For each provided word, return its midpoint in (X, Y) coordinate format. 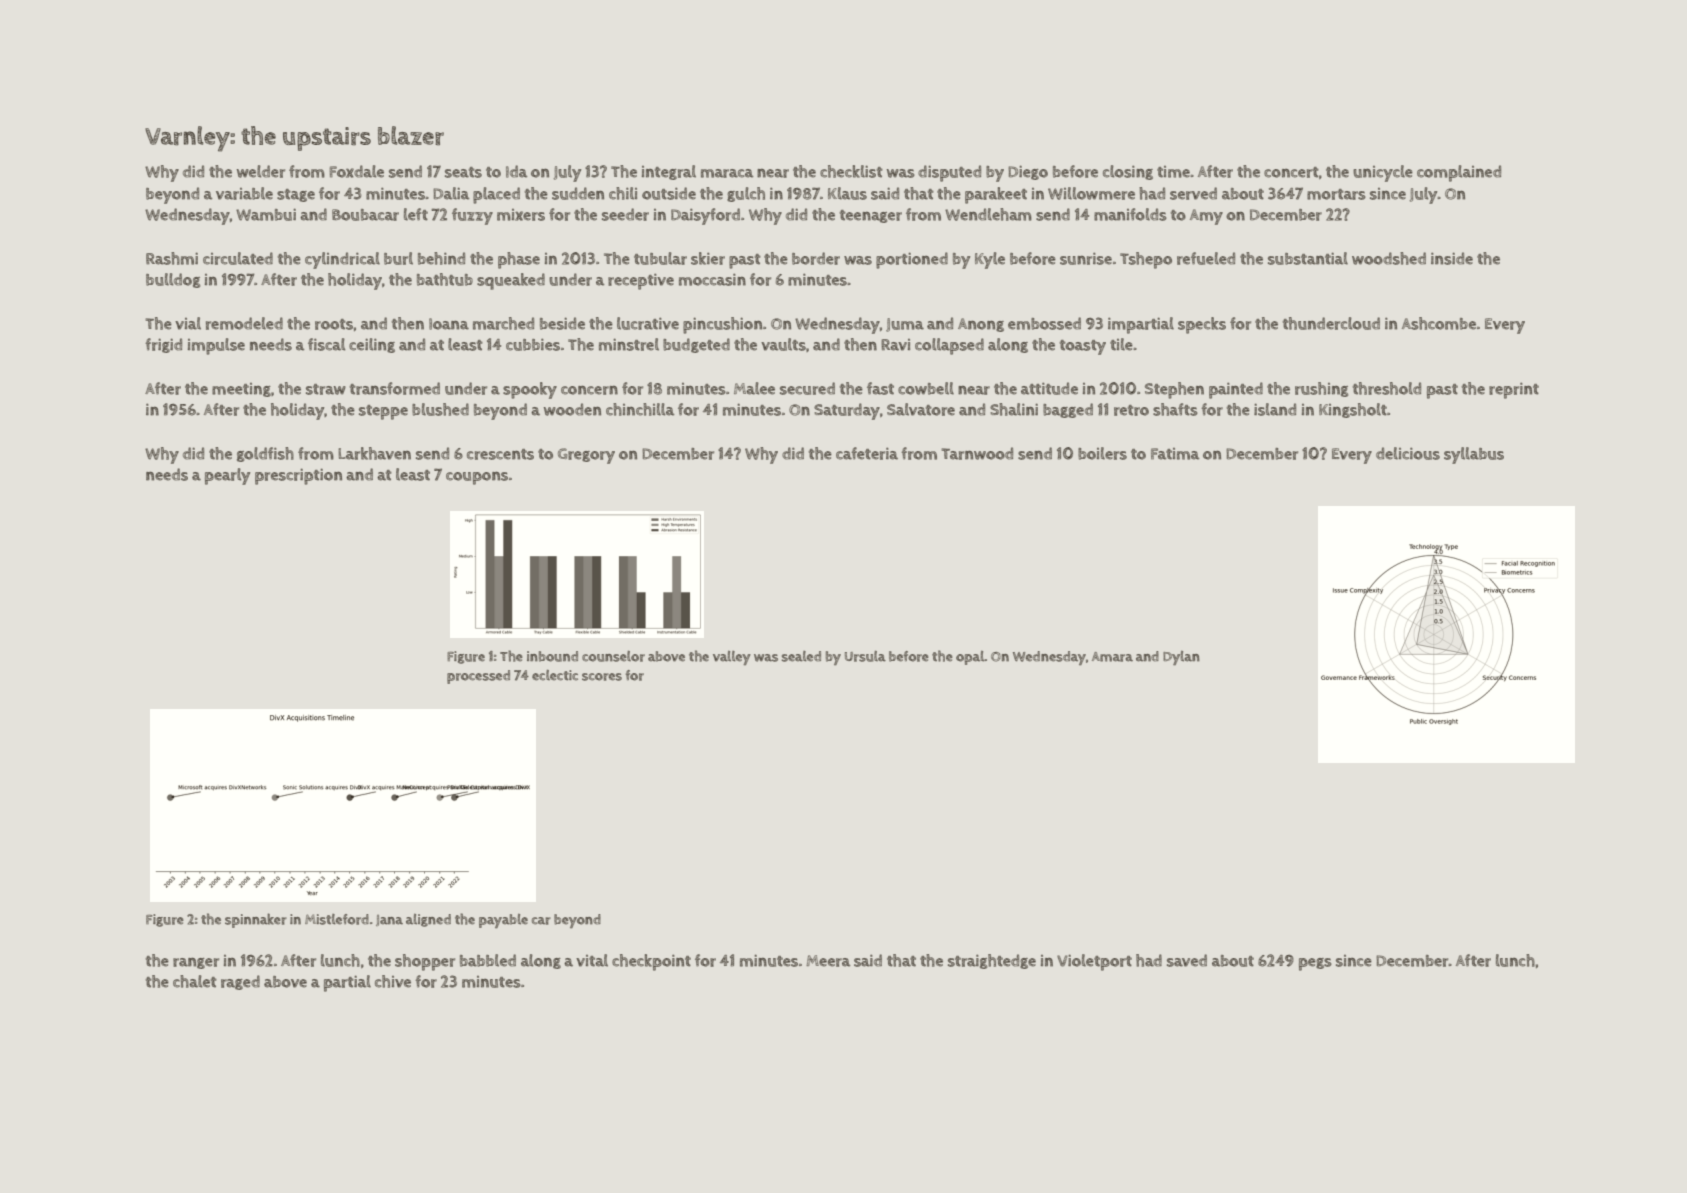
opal (970, 658)
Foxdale (357, 171)
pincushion (722, 325)
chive (393, 981)
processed (478, 677)
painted (1236, 390)
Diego (1028, 172)
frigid (163, 345)
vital (592, 960)
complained (1459, 173)
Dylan (1181, 658)
